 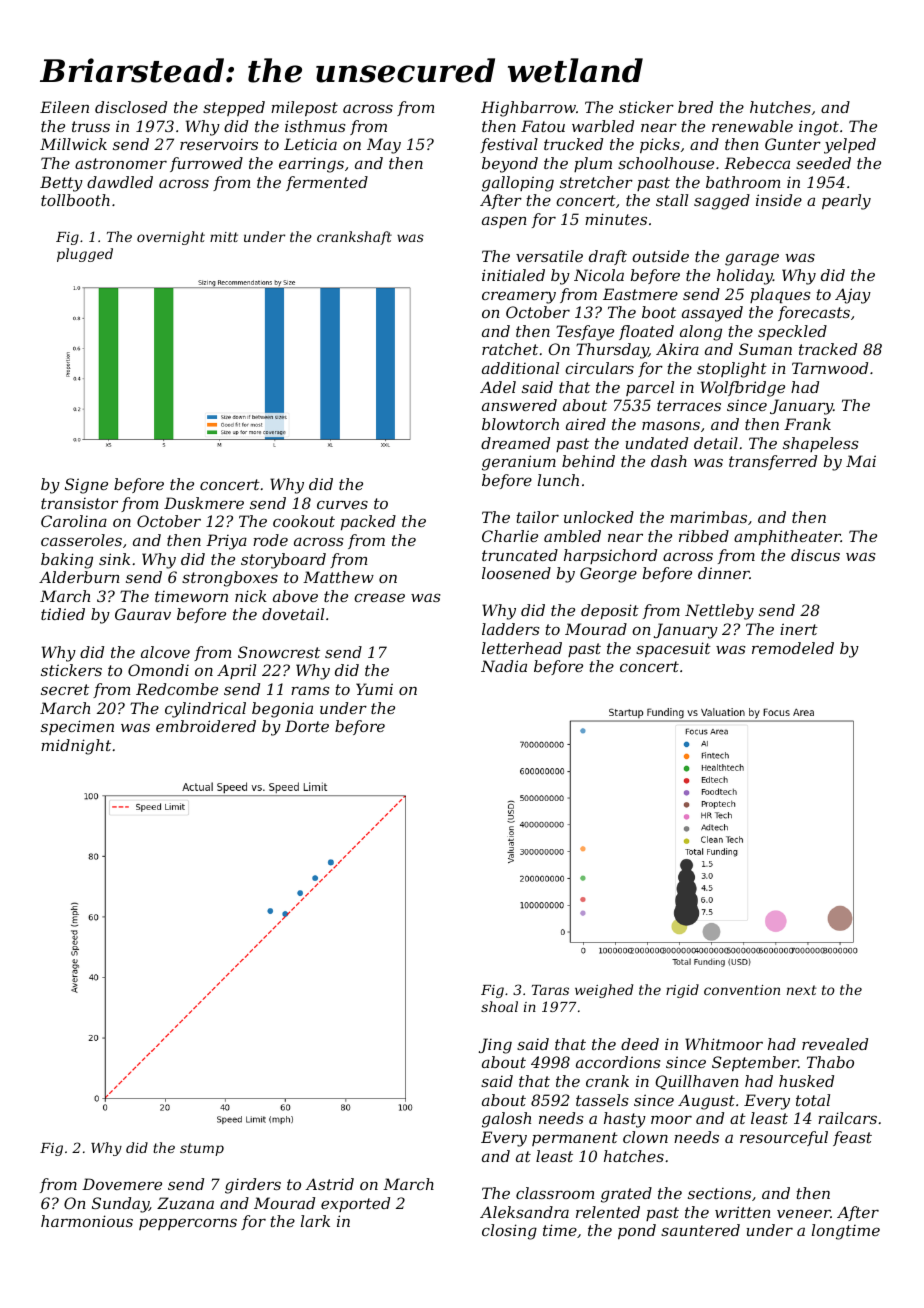 What do you see at coordinates (616, 219) in the image?
I see `minutes` at bounding box center [616, 219].
